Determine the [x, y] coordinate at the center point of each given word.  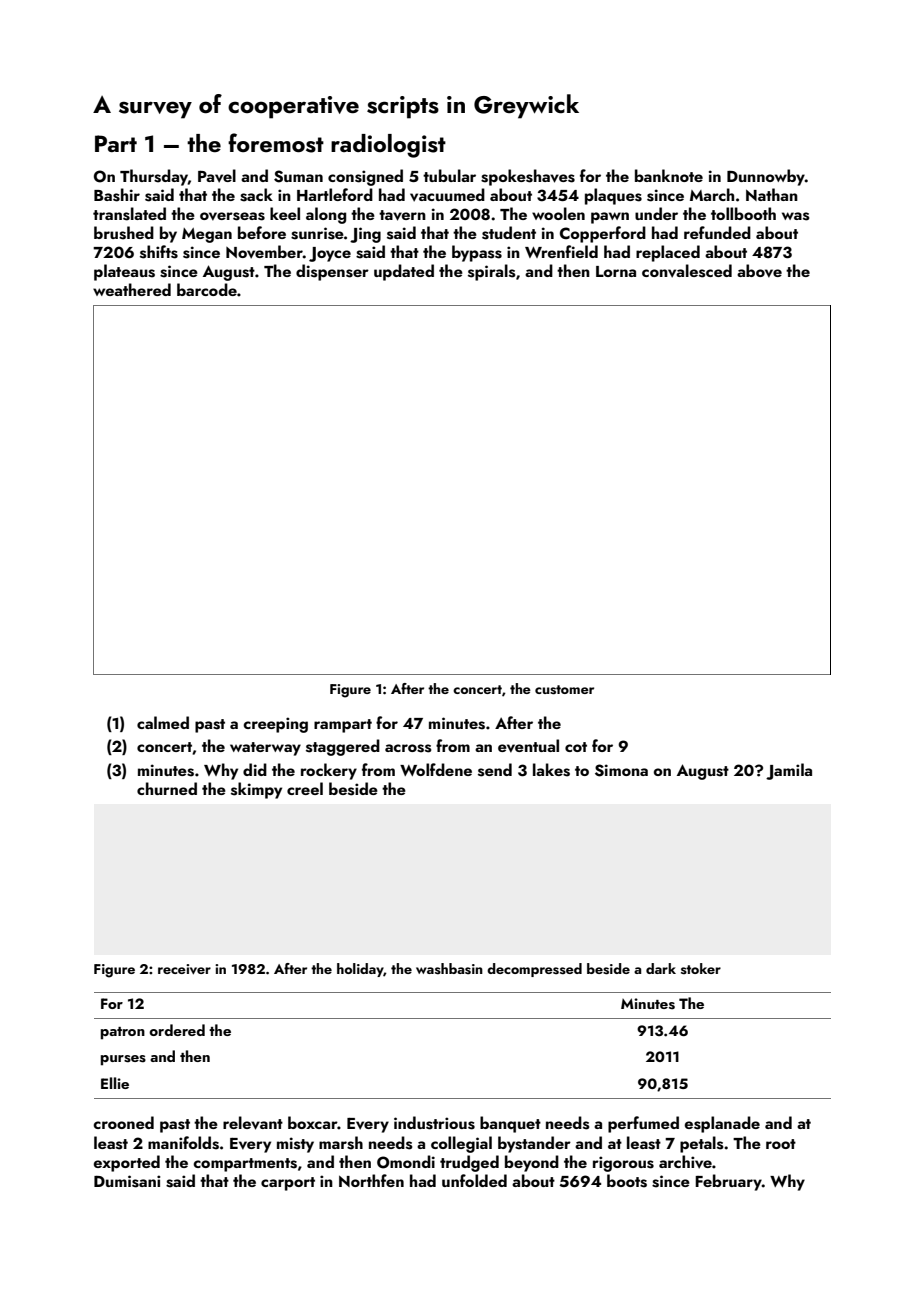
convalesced [687, 271]
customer [564, 690]
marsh [341, 1143]
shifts [159, 252]
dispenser [332, 272]
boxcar [313, 1122]
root [781, 1144]
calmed [163, 722]
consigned [365, 177]
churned [167, 788]
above [759, 271]
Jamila [789, 771]
